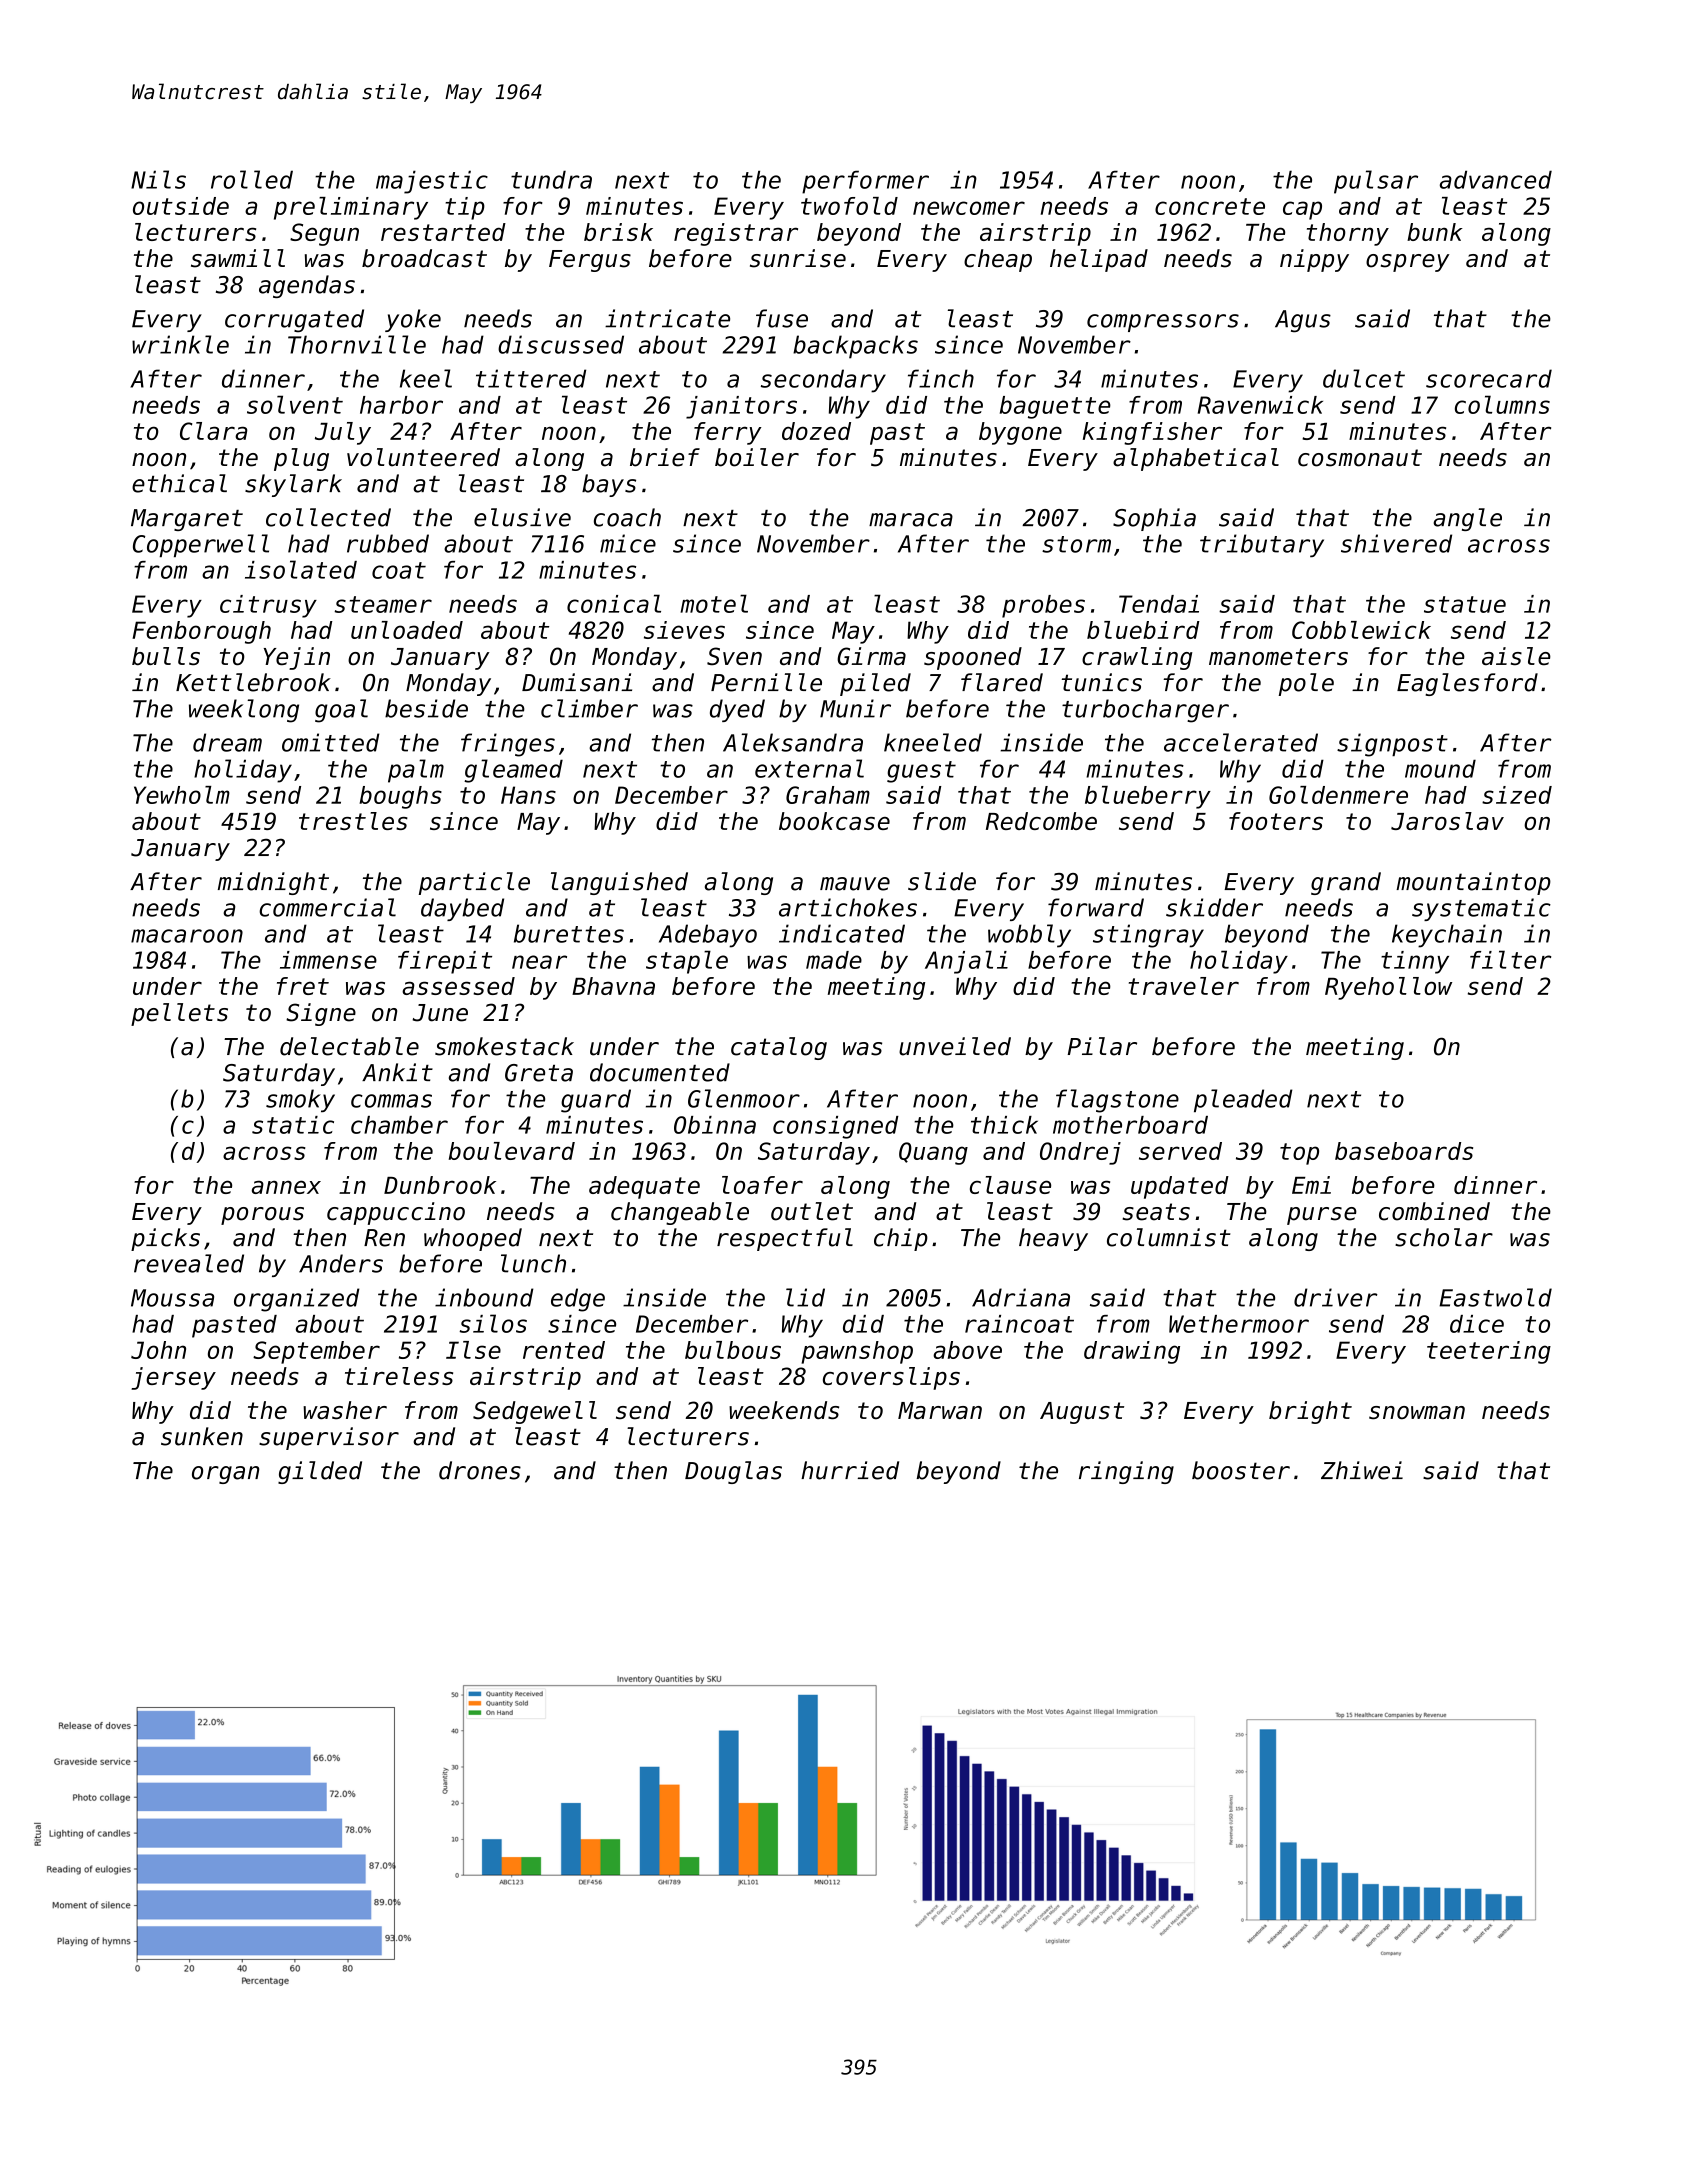  Describe the element at coordinates (1262, 545) in the screenshot. I see `tributary` at that location.
